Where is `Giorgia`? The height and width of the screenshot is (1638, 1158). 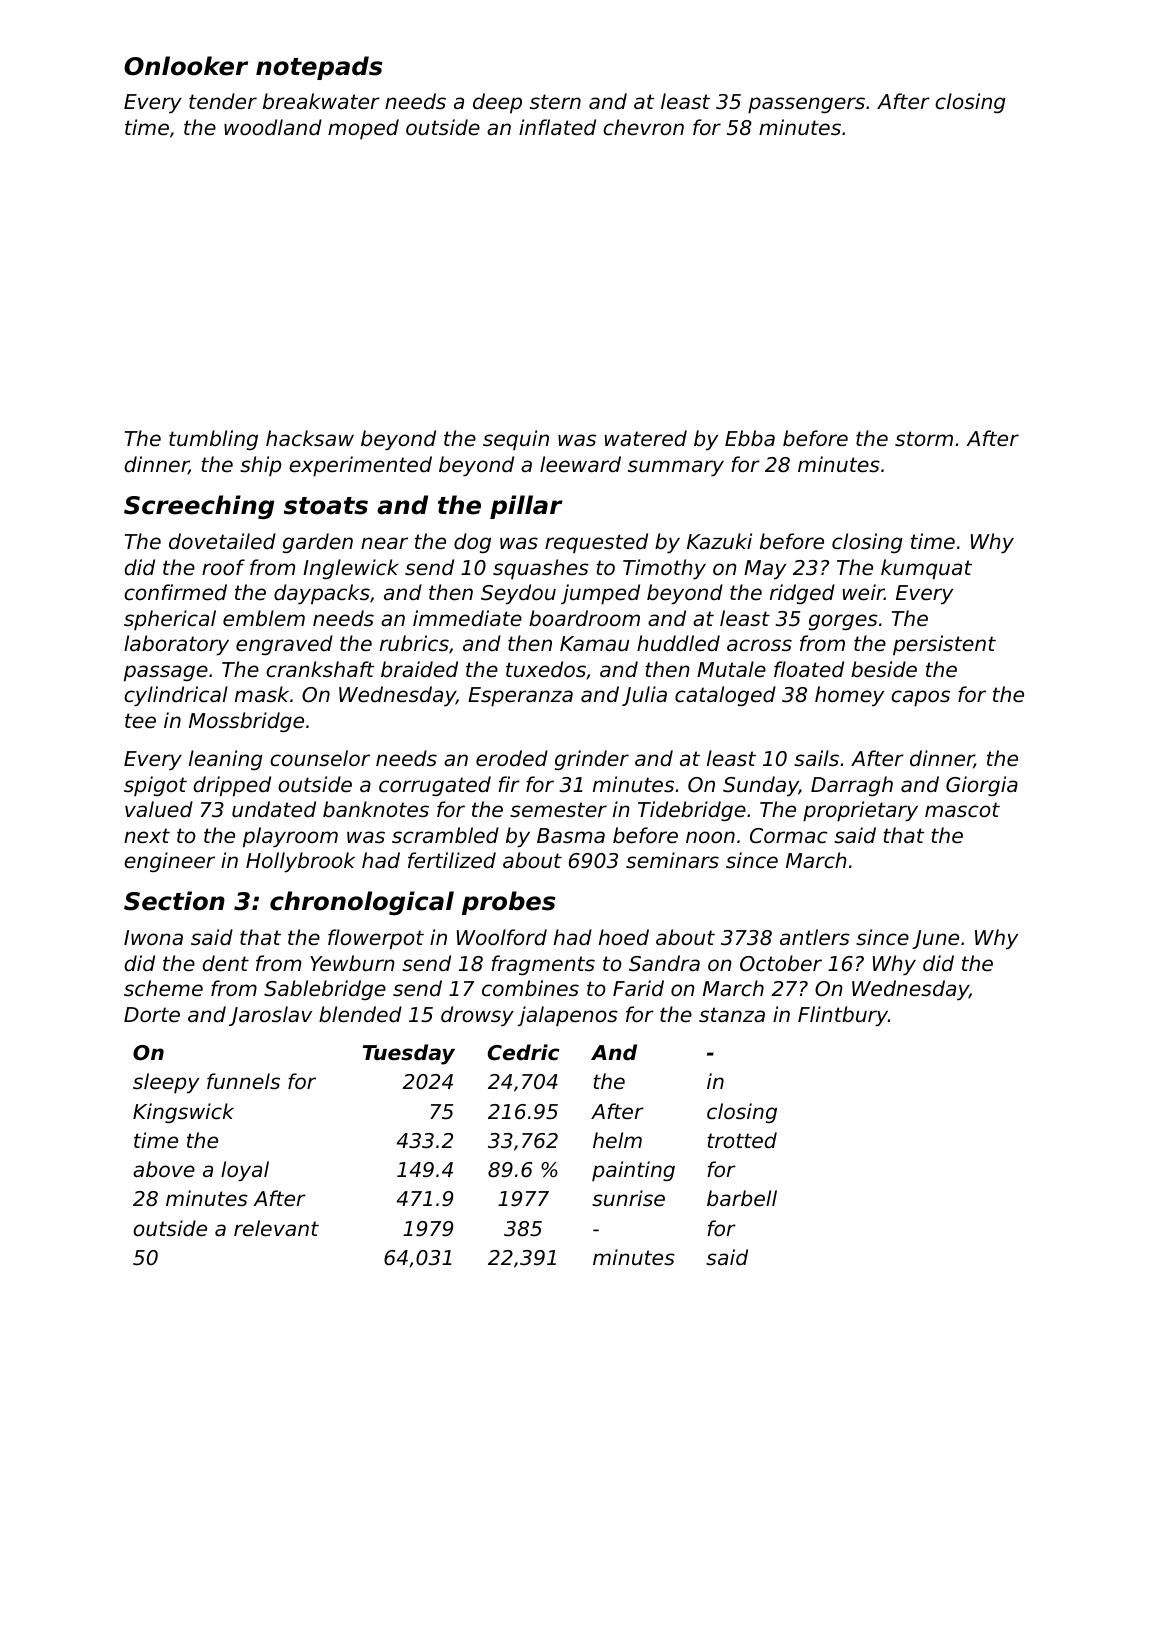 Giorgia is located at coordinates (982, 786).
